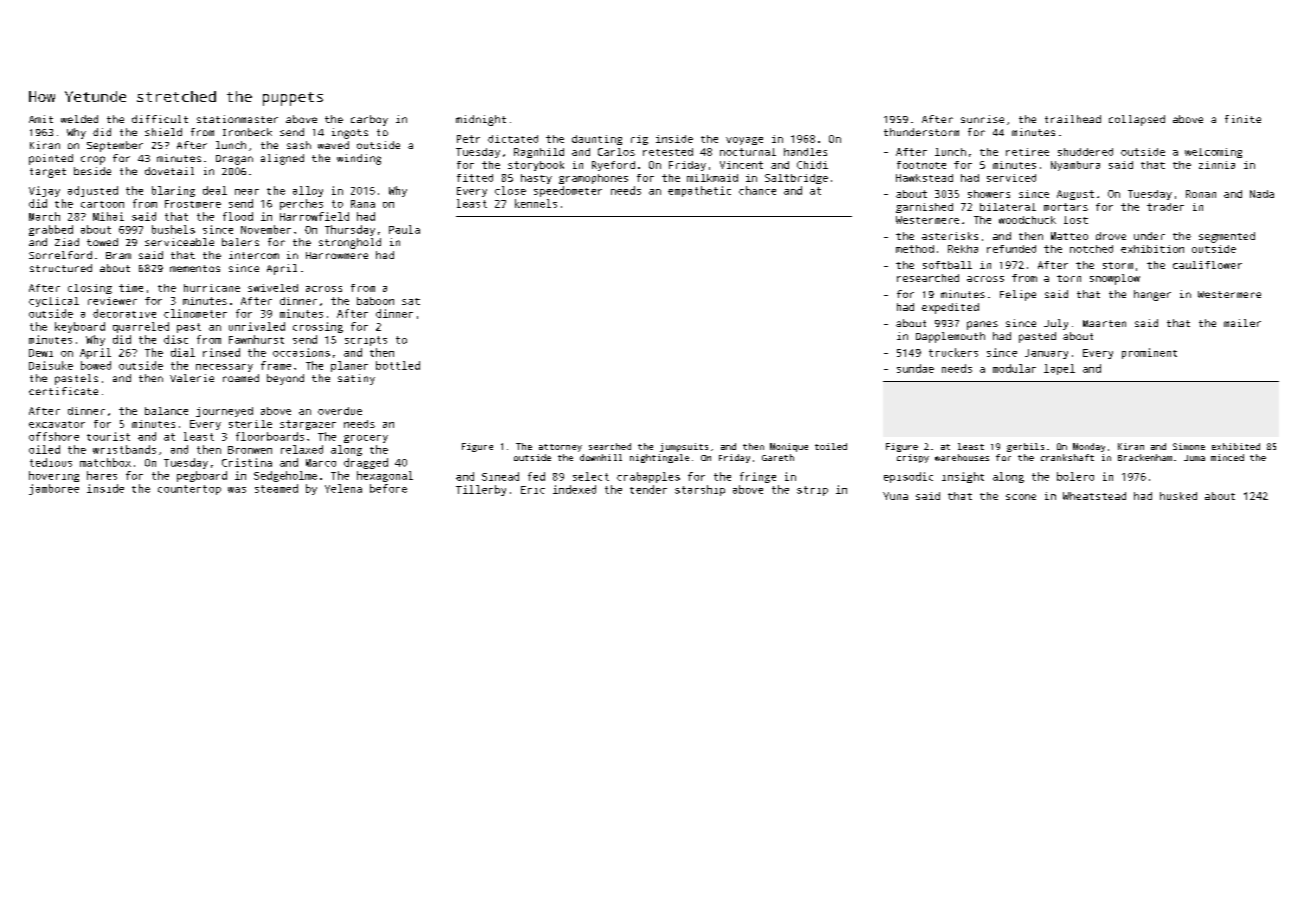 The width and height of the screenshot is (1308, 924). What do you see at coordinates (195, 313) in the screenshot?
I see `clinometer` at bounding box center [195, 313].
